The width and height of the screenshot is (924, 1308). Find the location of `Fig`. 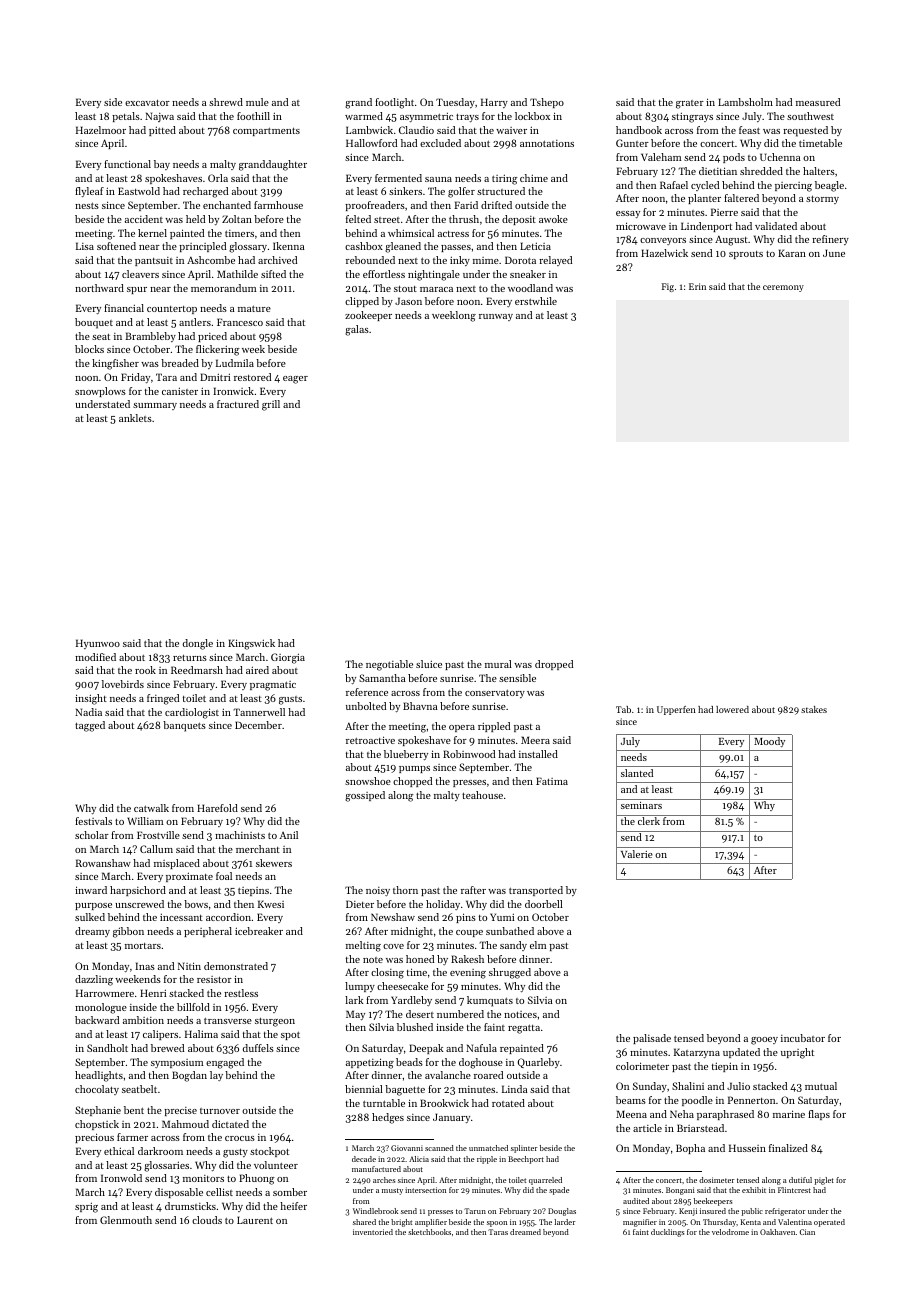

Fig is located at coordinates (668, 287).
